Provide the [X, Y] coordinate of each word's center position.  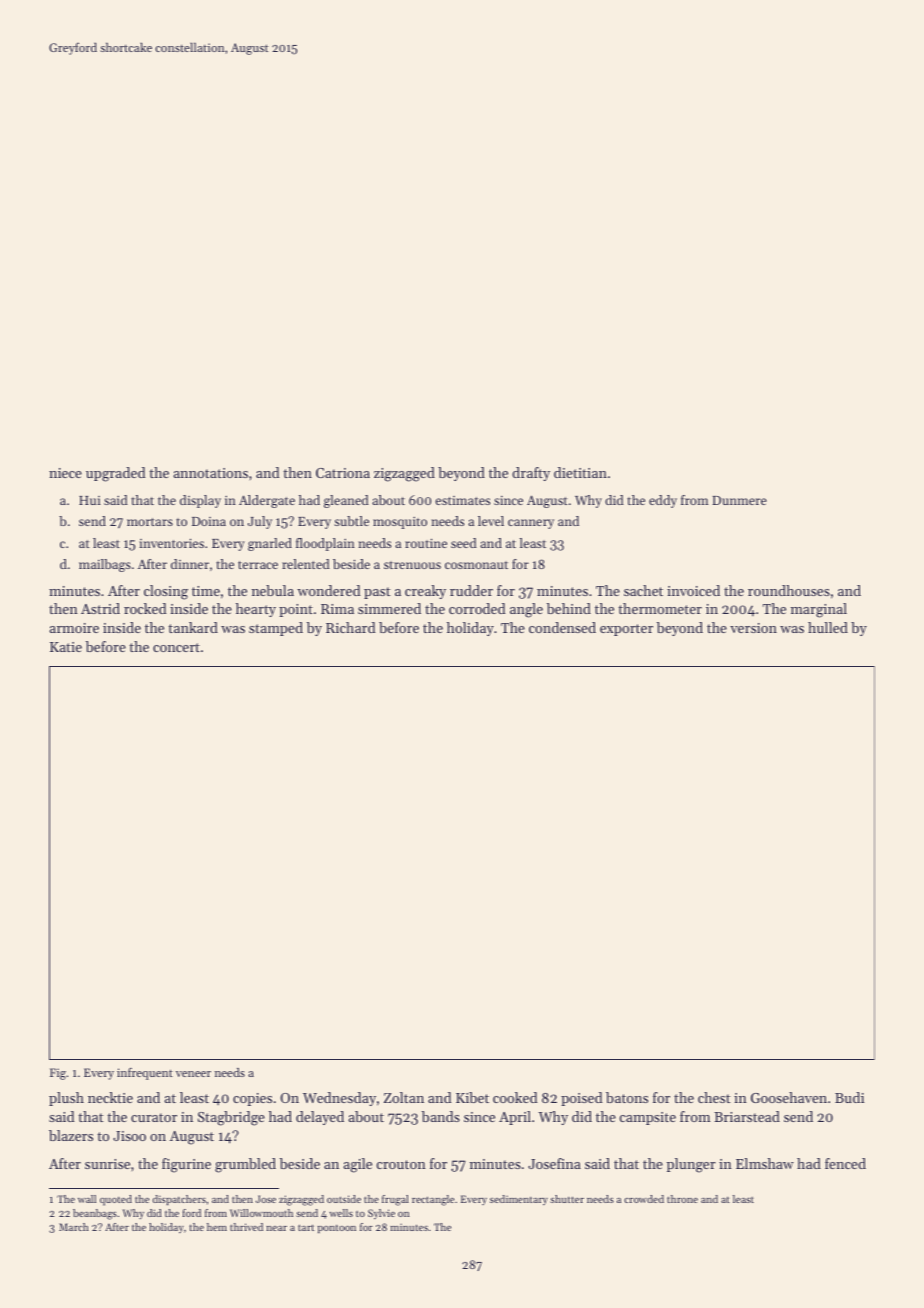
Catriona [343, 473]
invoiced [693, 590]
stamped [276, 629]
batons [627, 1097]
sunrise [107, 1164]
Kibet [472, 1097]
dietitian [580, 472]
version [753, 628]
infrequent [145, 1074]
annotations [210, 473]
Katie [66, 647]
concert [176, 647]
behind [569, 608]
